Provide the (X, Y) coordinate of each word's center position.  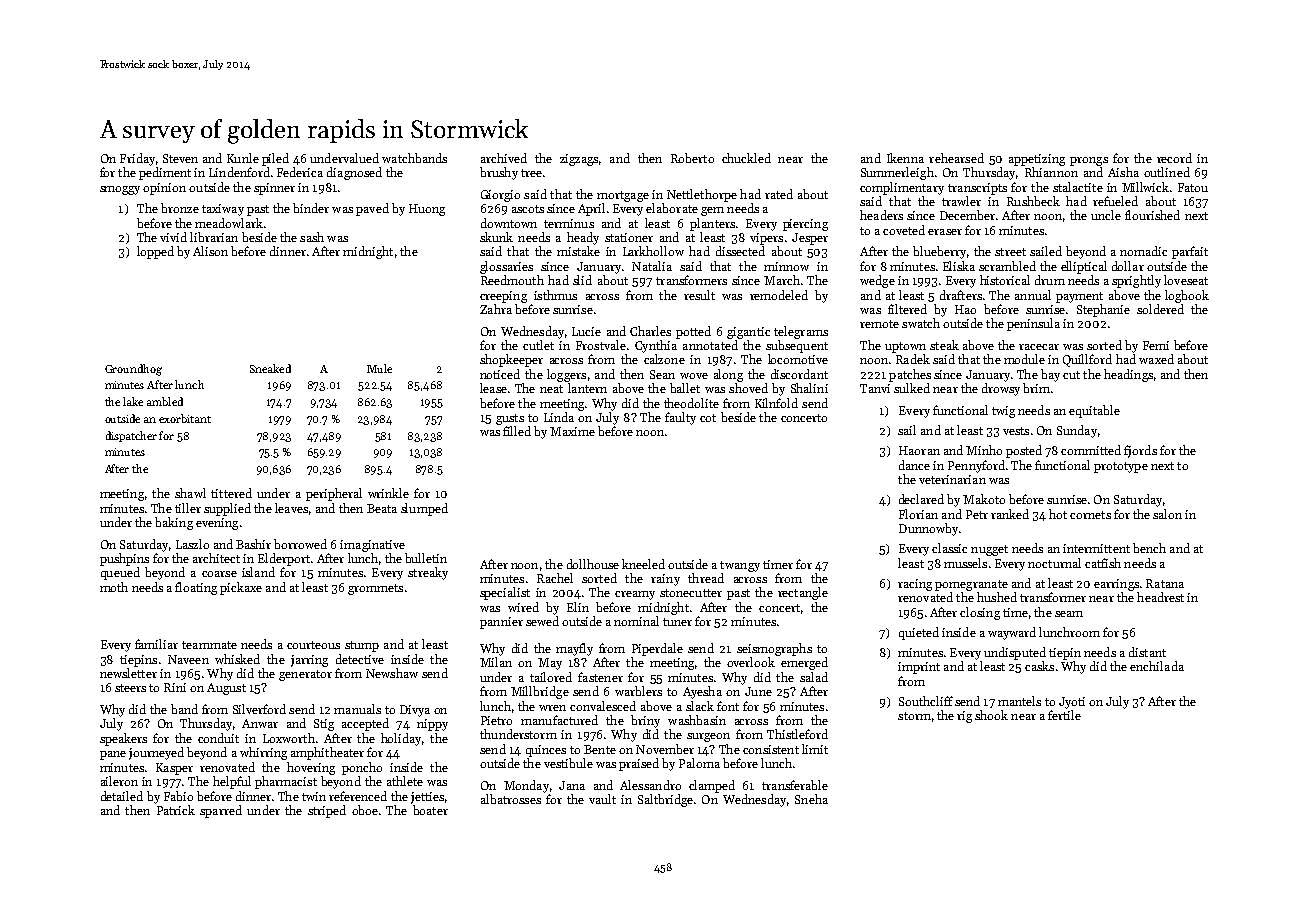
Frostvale (601, 345)
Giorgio (500, 196)
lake (133, 401)
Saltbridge (665, 800)
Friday (137, 159)
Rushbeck (1033, 201)
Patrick (176, 810)
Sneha (811, 799)
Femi (1156, 345)
